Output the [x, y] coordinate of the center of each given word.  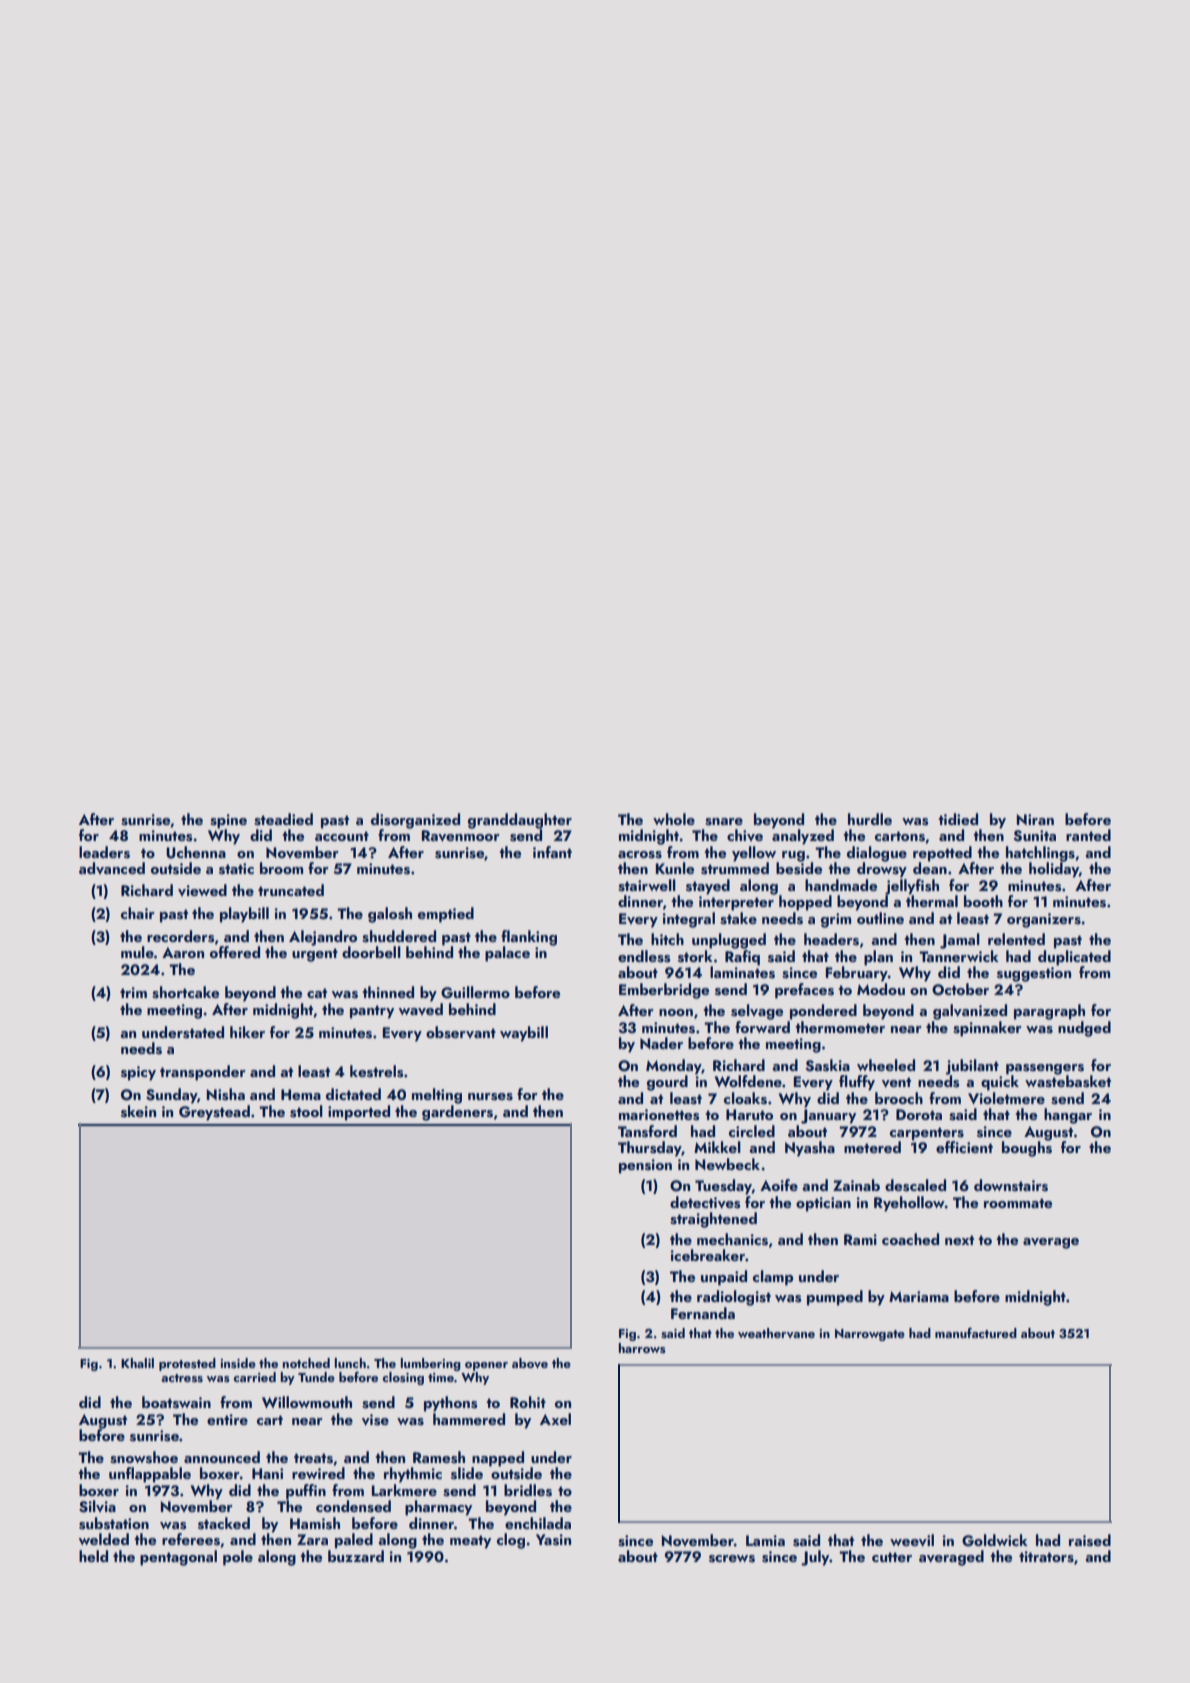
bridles [528, 1490]
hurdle [870, 819]
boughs [1027, 1149]
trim [133, 992]
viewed [202, 890]
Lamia [765, 1540]
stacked [224, 1523]
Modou [881, 989]
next [959, 1240]
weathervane [776, 1333]
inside [238, 1363]
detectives [705, 1202]
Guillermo [475, 992]
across [640, 855]
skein [138, 1111]
